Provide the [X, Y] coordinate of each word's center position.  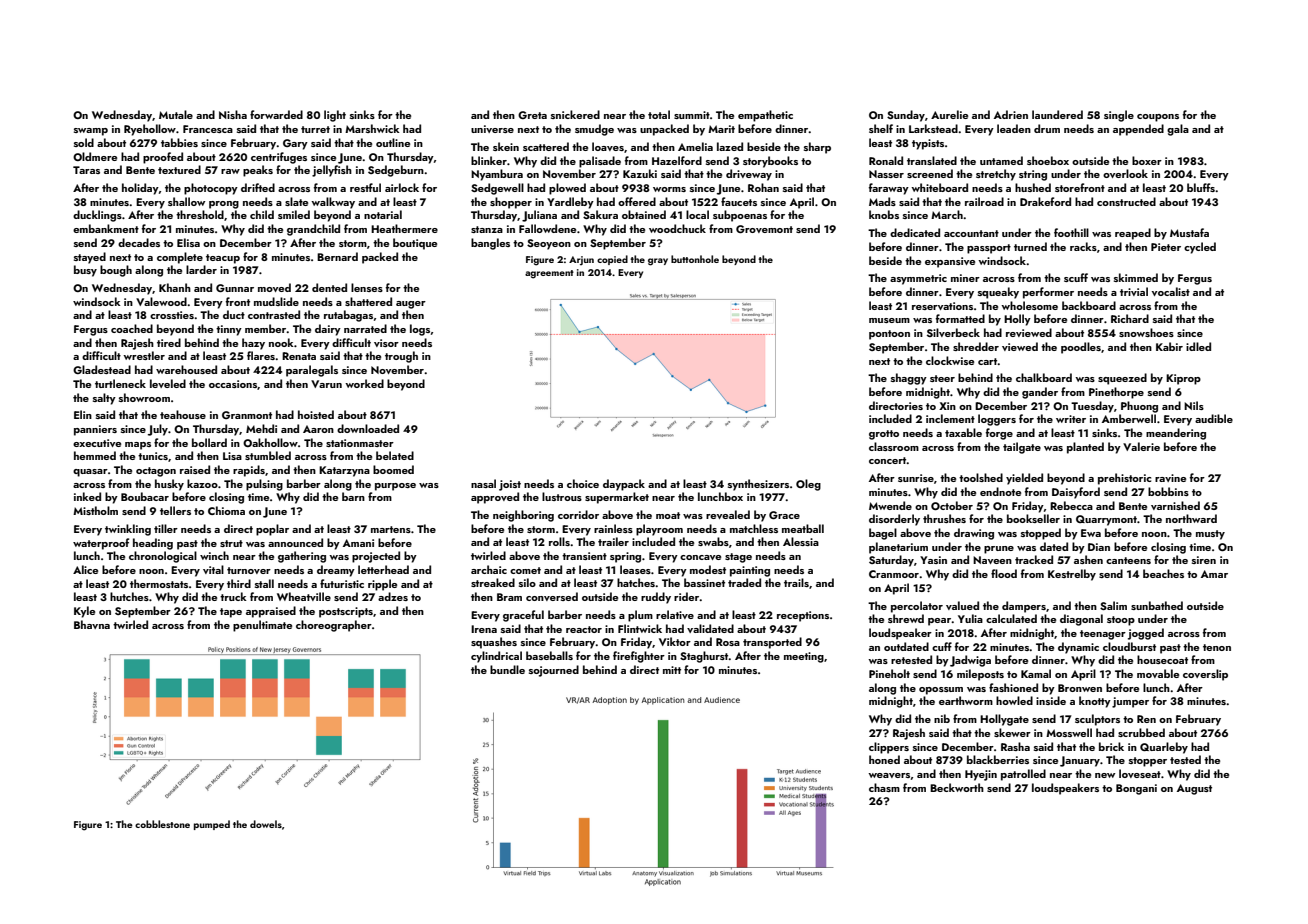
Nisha [233, 114]
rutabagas [348, 316]
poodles [1081, 348]
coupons [1158, 118]
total [659, 114]
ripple [382, 585]
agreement [549, 274]
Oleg [808, 485]
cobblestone [162, 824]
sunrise [916, 478]
